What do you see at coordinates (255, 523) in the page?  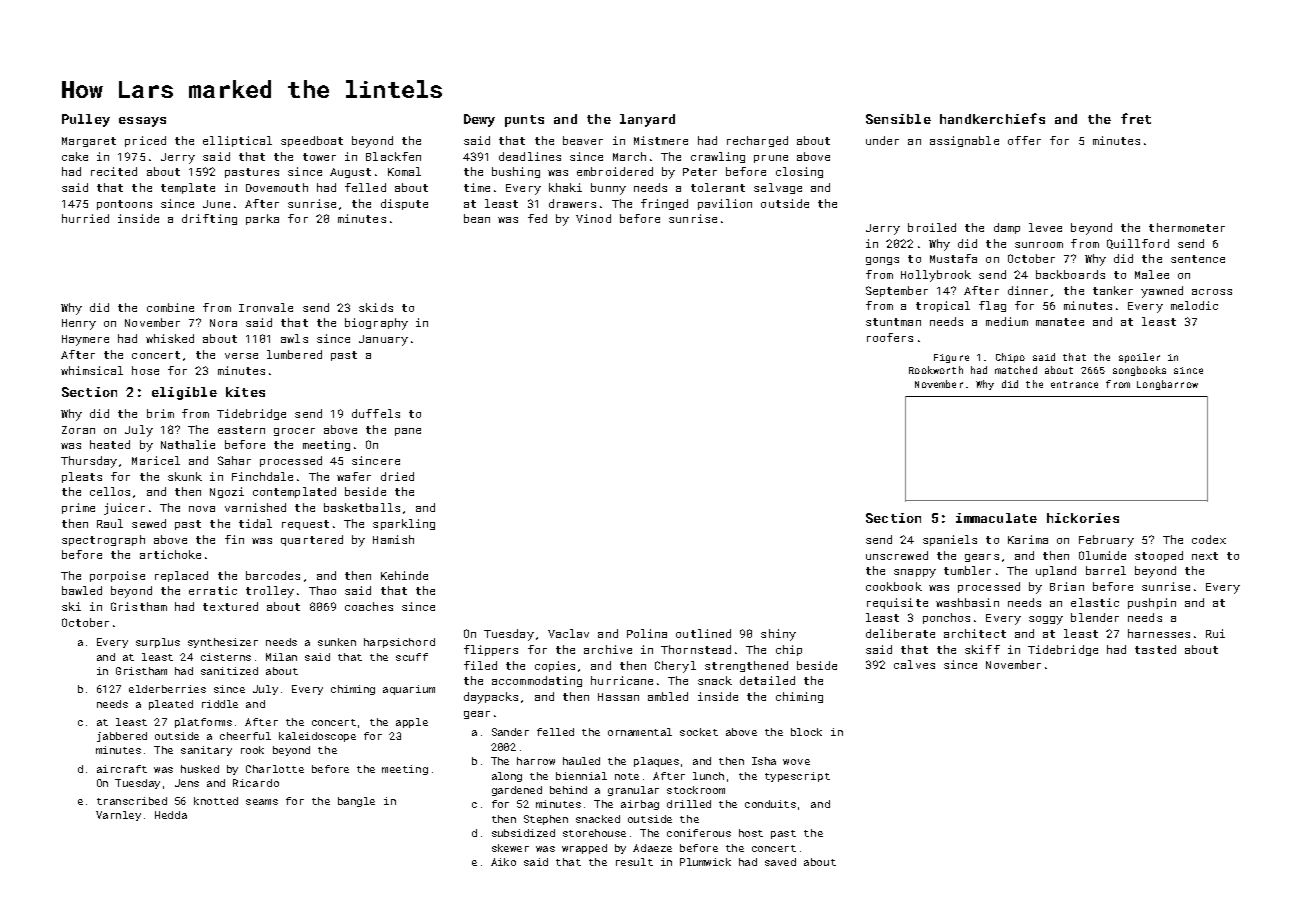 I see `tidal` at bounding box center [255, 523].
